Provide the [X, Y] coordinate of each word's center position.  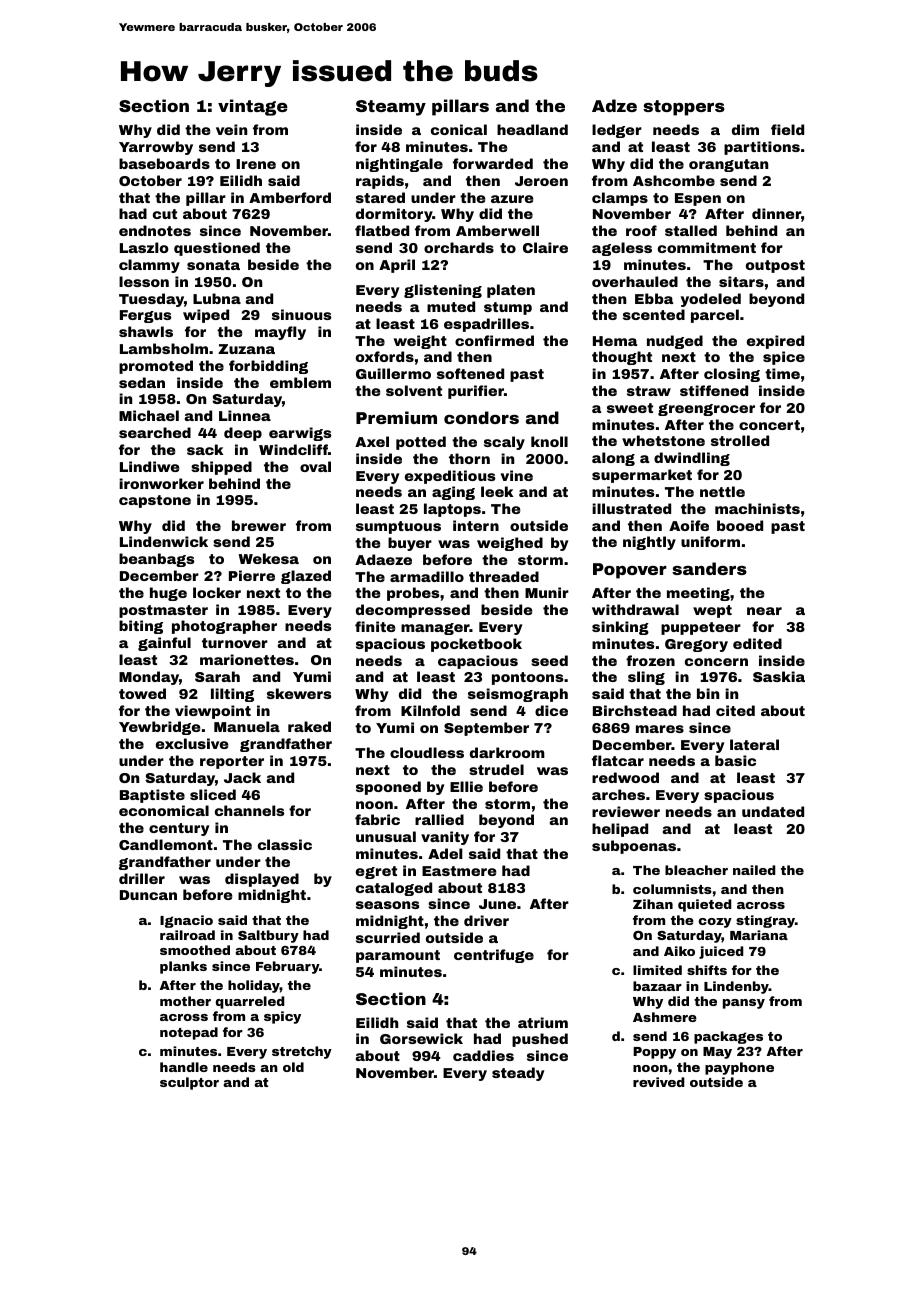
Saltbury [268, 936]
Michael [149, 415]
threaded [504, 576]
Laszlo [144, 247]
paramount [398, 956]
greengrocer [706, 410]
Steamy [391, 108]
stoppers [684, 108]
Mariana [759, 935]
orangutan [728, 165]
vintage [253, 107]
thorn [469, 458]
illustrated [631, 508]
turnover [235, 643]
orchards [459, 247]
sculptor [189, 1083]
